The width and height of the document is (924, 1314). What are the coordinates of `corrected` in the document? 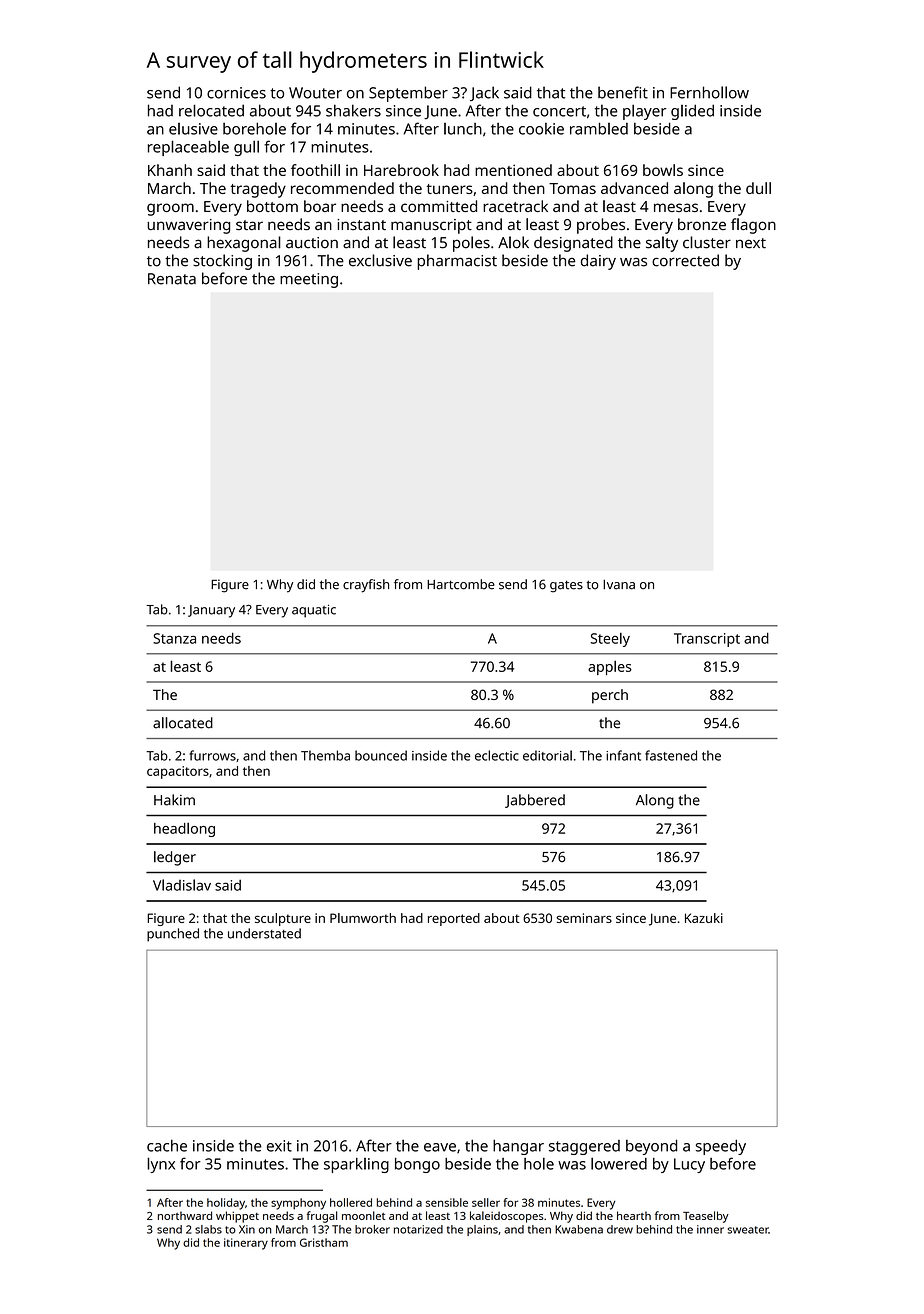 It's located at (685, 260).
